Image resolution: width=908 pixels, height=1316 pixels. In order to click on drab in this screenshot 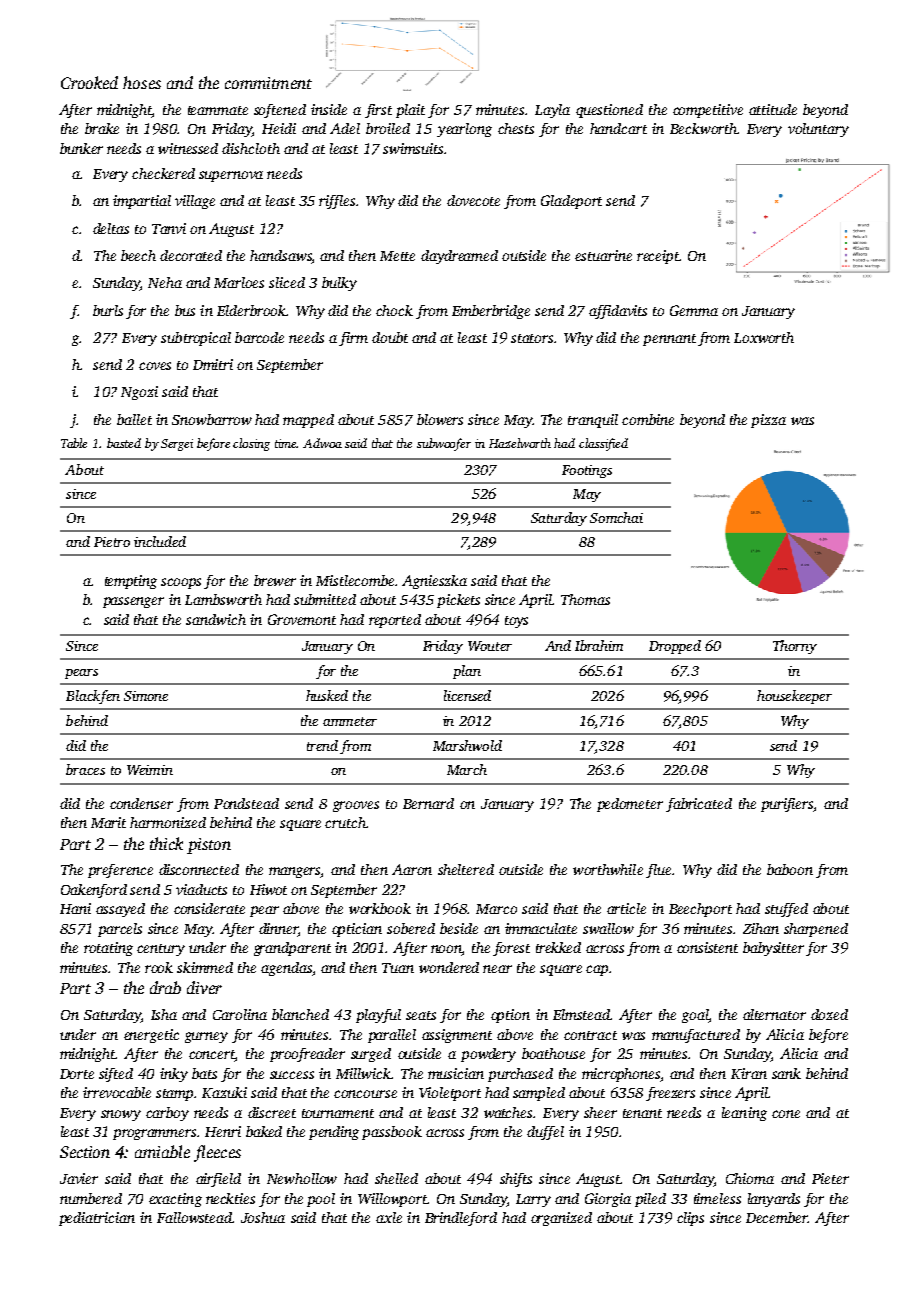, I will do `click(165, 987)`.
